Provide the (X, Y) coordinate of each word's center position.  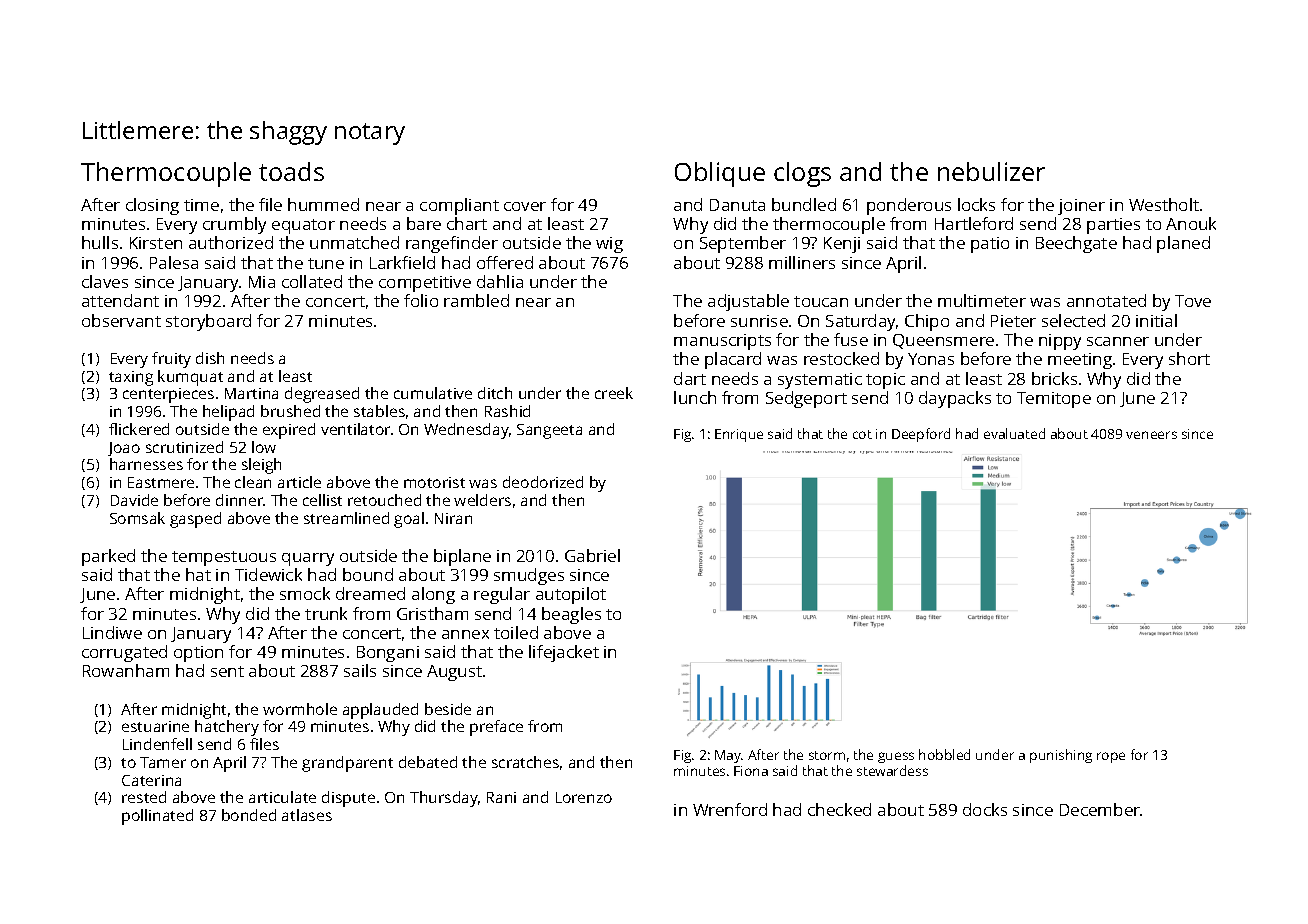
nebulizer (991, 171)
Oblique (720, 174)
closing (152, 206)
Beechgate (1076, 244)
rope (1111, 757)
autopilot (571, 595)
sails (360, 670)
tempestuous (224, 558)
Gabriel (592, 555)
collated (312, 281)
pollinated (157, 817)
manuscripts (722, 342)
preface (496, 728)
